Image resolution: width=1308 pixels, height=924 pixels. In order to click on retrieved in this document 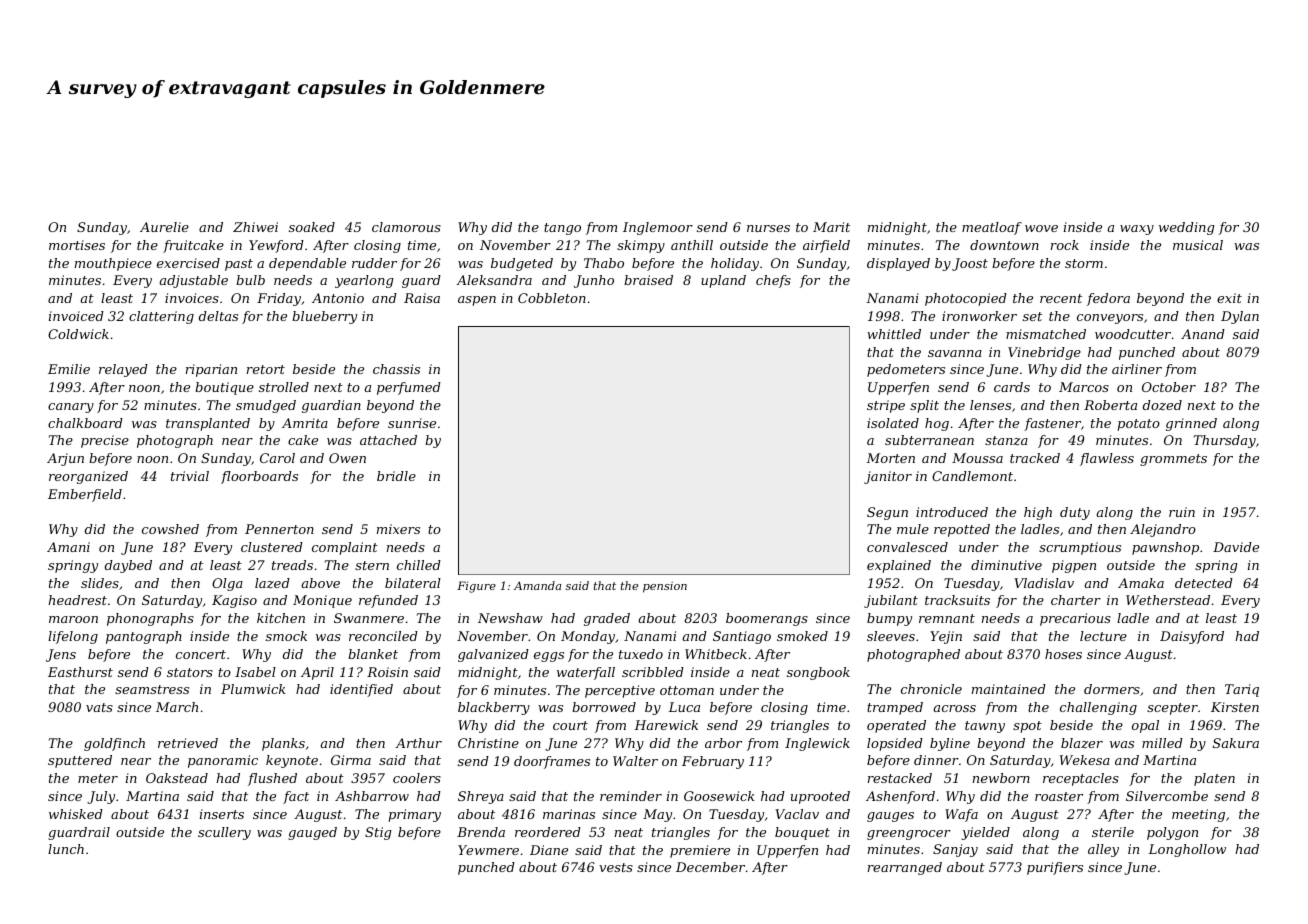, I will do `click(188, 743)`.
